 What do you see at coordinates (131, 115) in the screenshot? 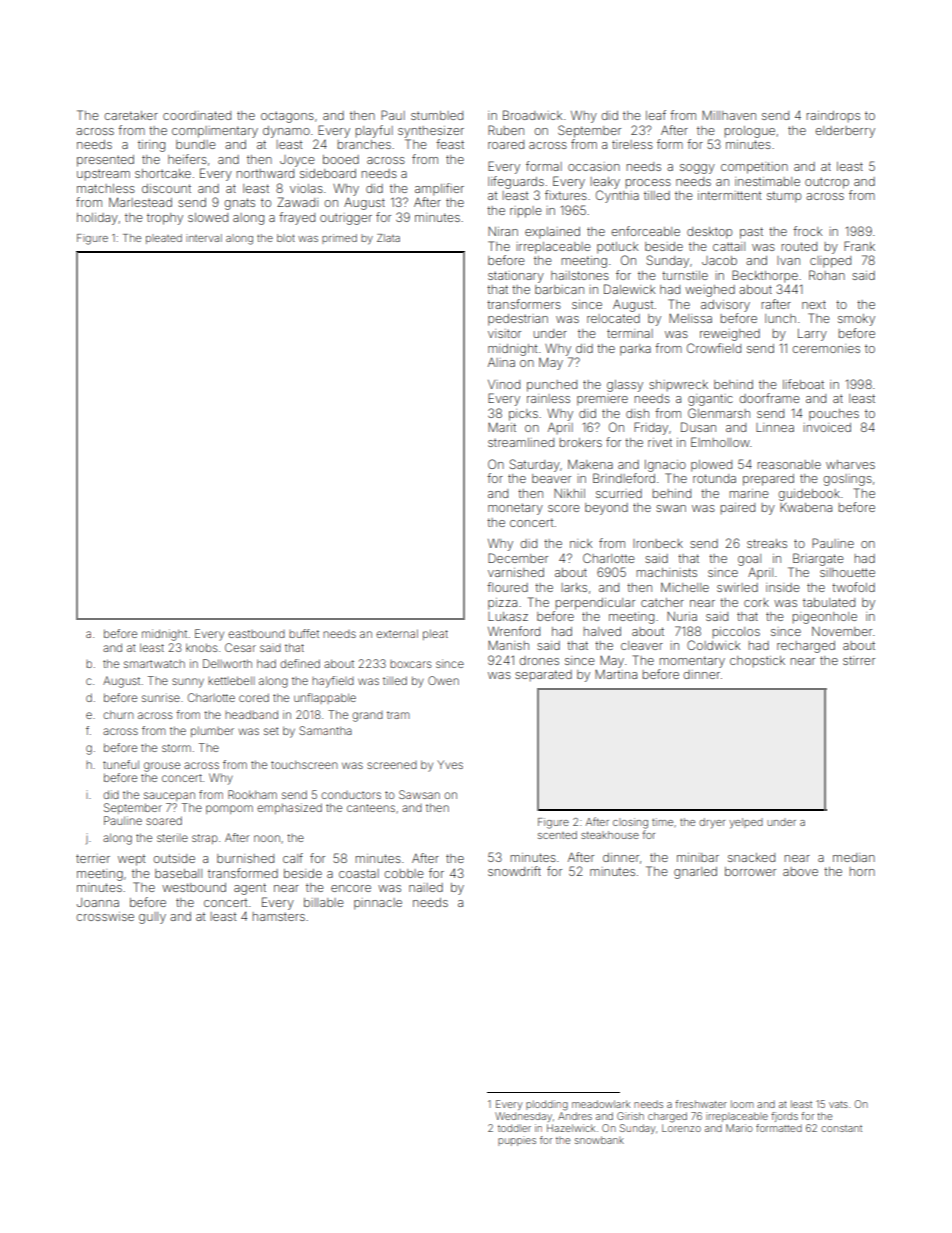
I see `caretaker` at bounding box center [131, 115].
